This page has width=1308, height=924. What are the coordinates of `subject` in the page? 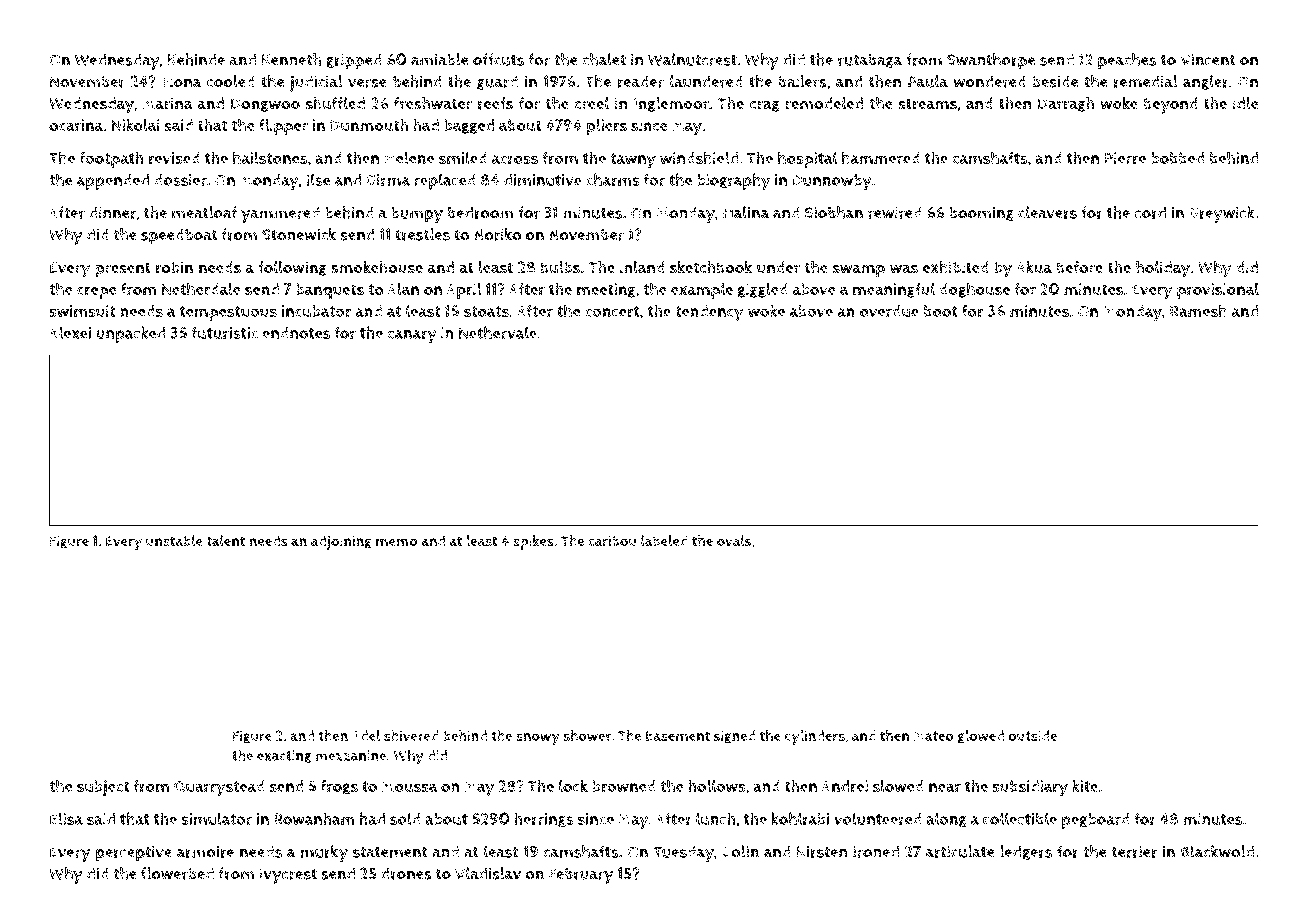 It's located at (103, 788).
